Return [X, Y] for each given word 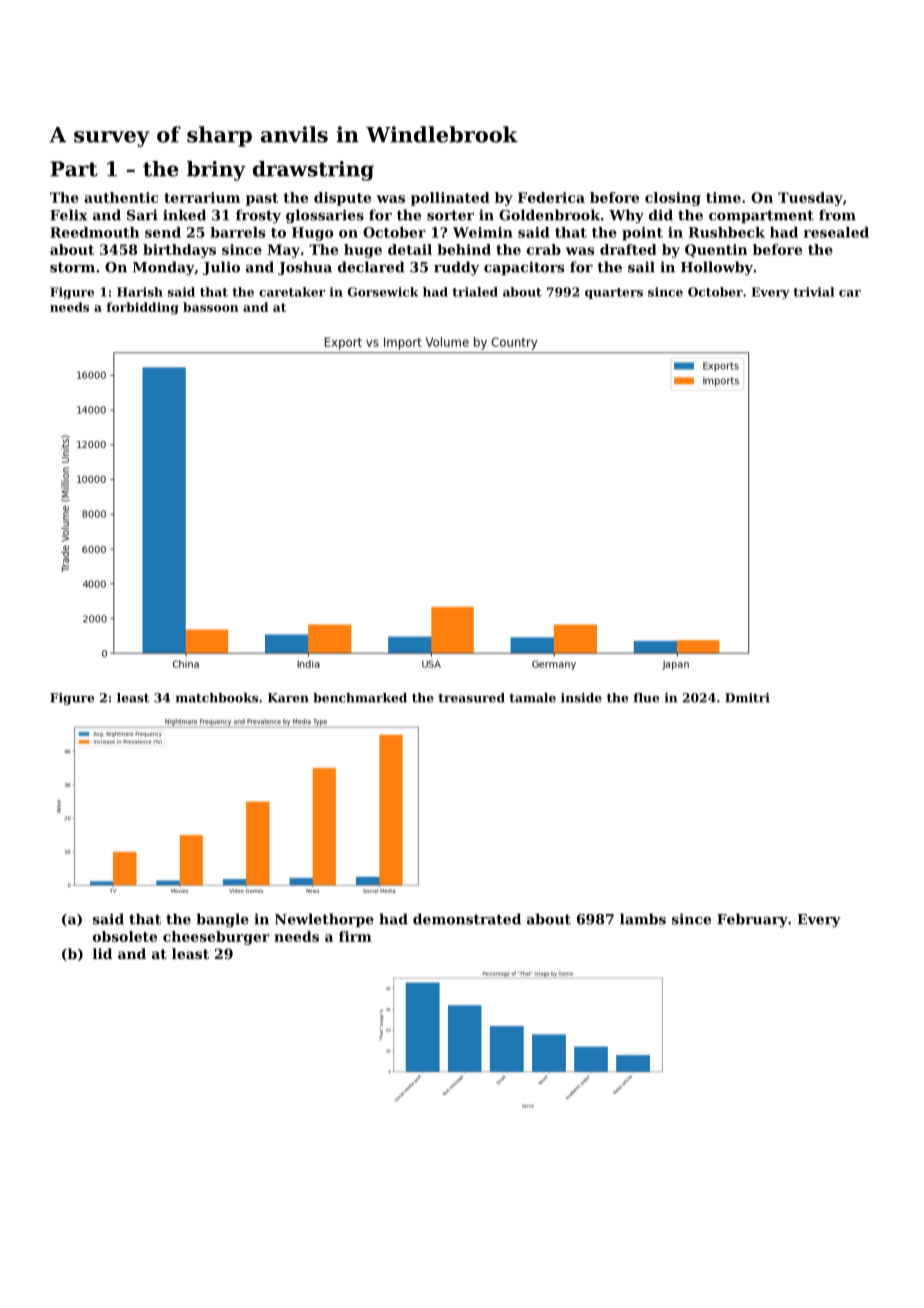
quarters [614, 293]
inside [581, 698]
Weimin [483, 232]
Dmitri [747, 698]
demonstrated [467, 919]
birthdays [179, 251]
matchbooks [217, 698]
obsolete [125, 936]
